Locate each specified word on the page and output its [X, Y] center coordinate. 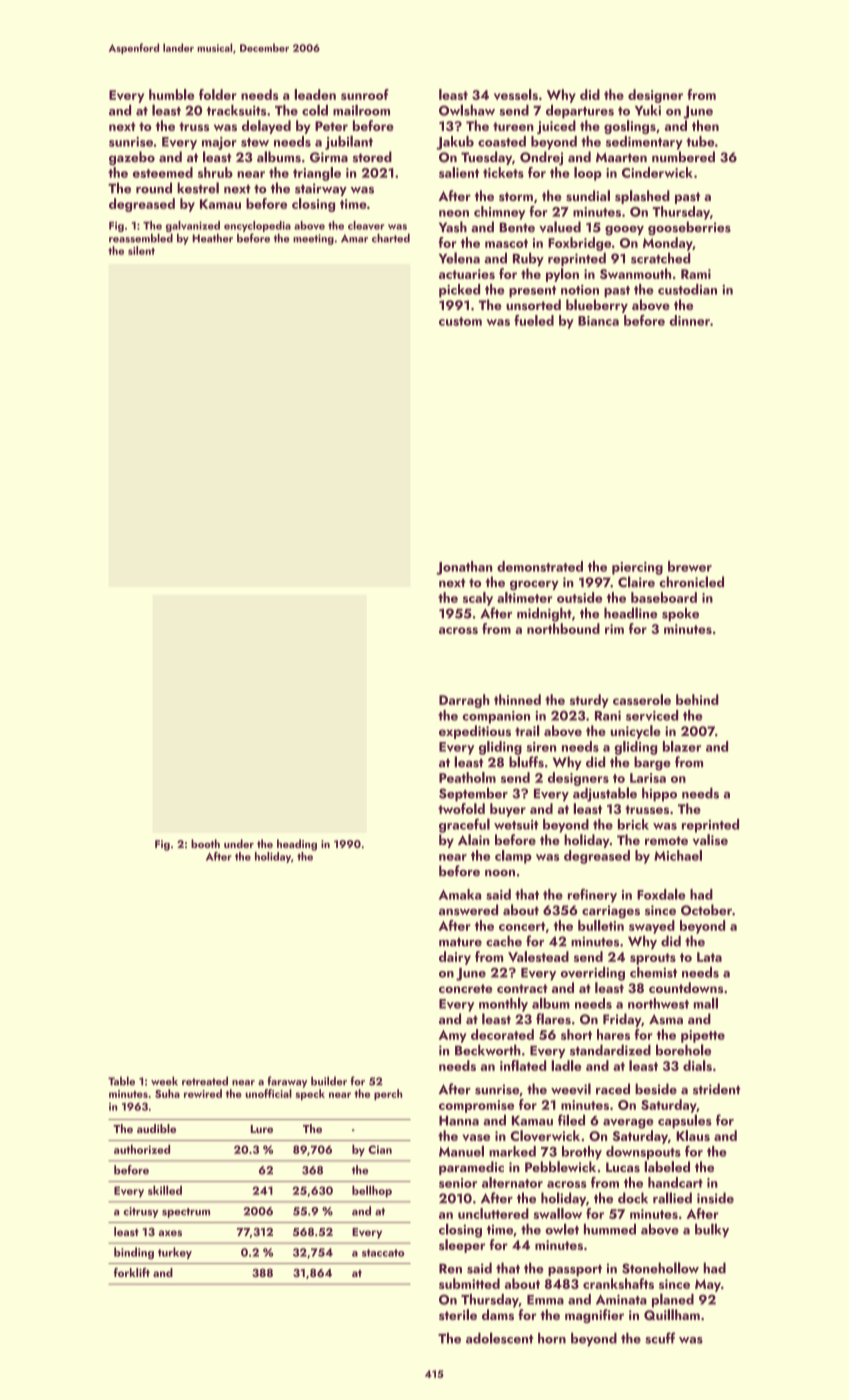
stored [372, 157]
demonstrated [540, 566]
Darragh [464, 701]
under [239, 843]
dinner [689, 320]
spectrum [186, 1213]
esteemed [163, 172]
